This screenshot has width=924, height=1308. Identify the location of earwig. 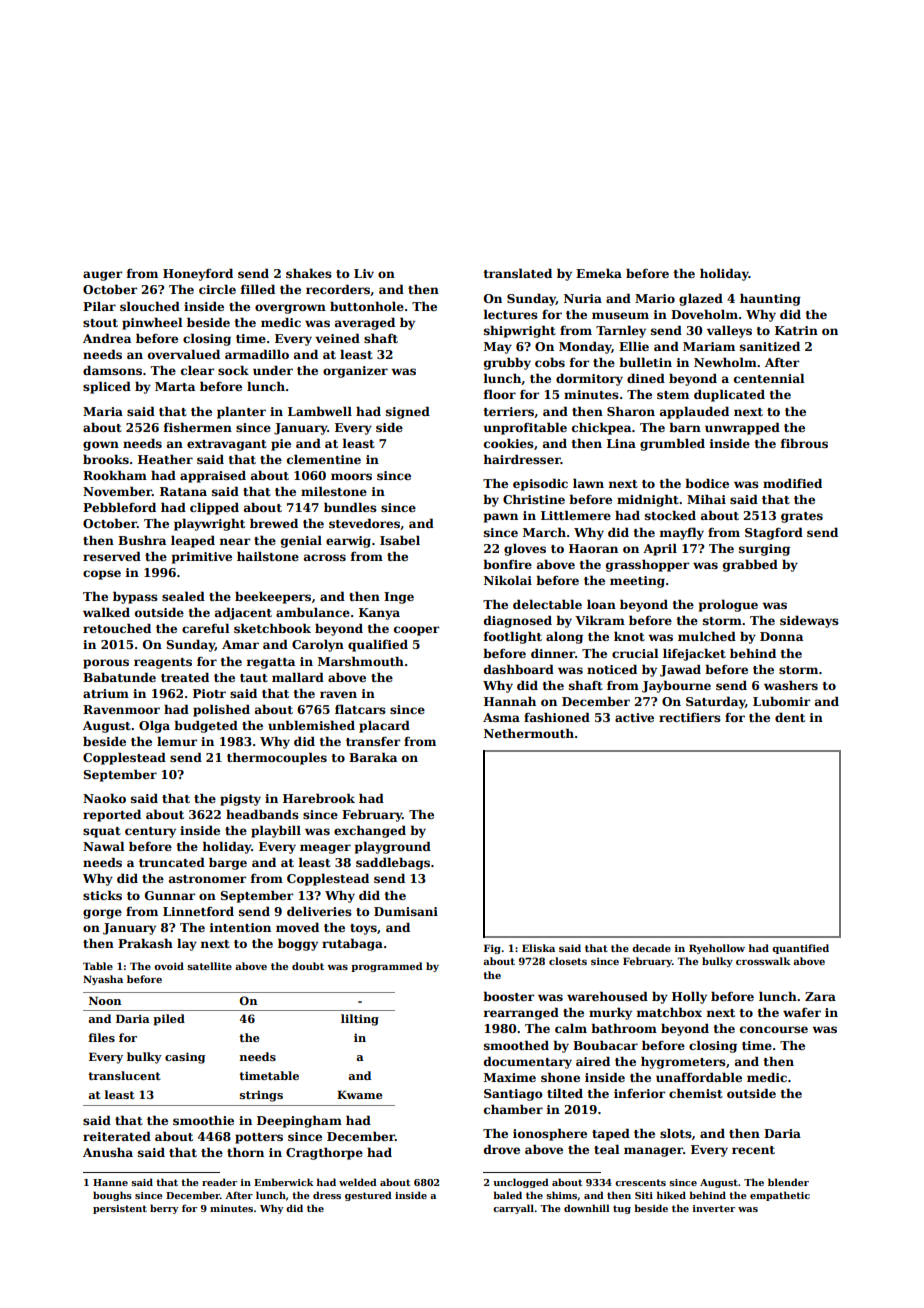
(348, 542).
